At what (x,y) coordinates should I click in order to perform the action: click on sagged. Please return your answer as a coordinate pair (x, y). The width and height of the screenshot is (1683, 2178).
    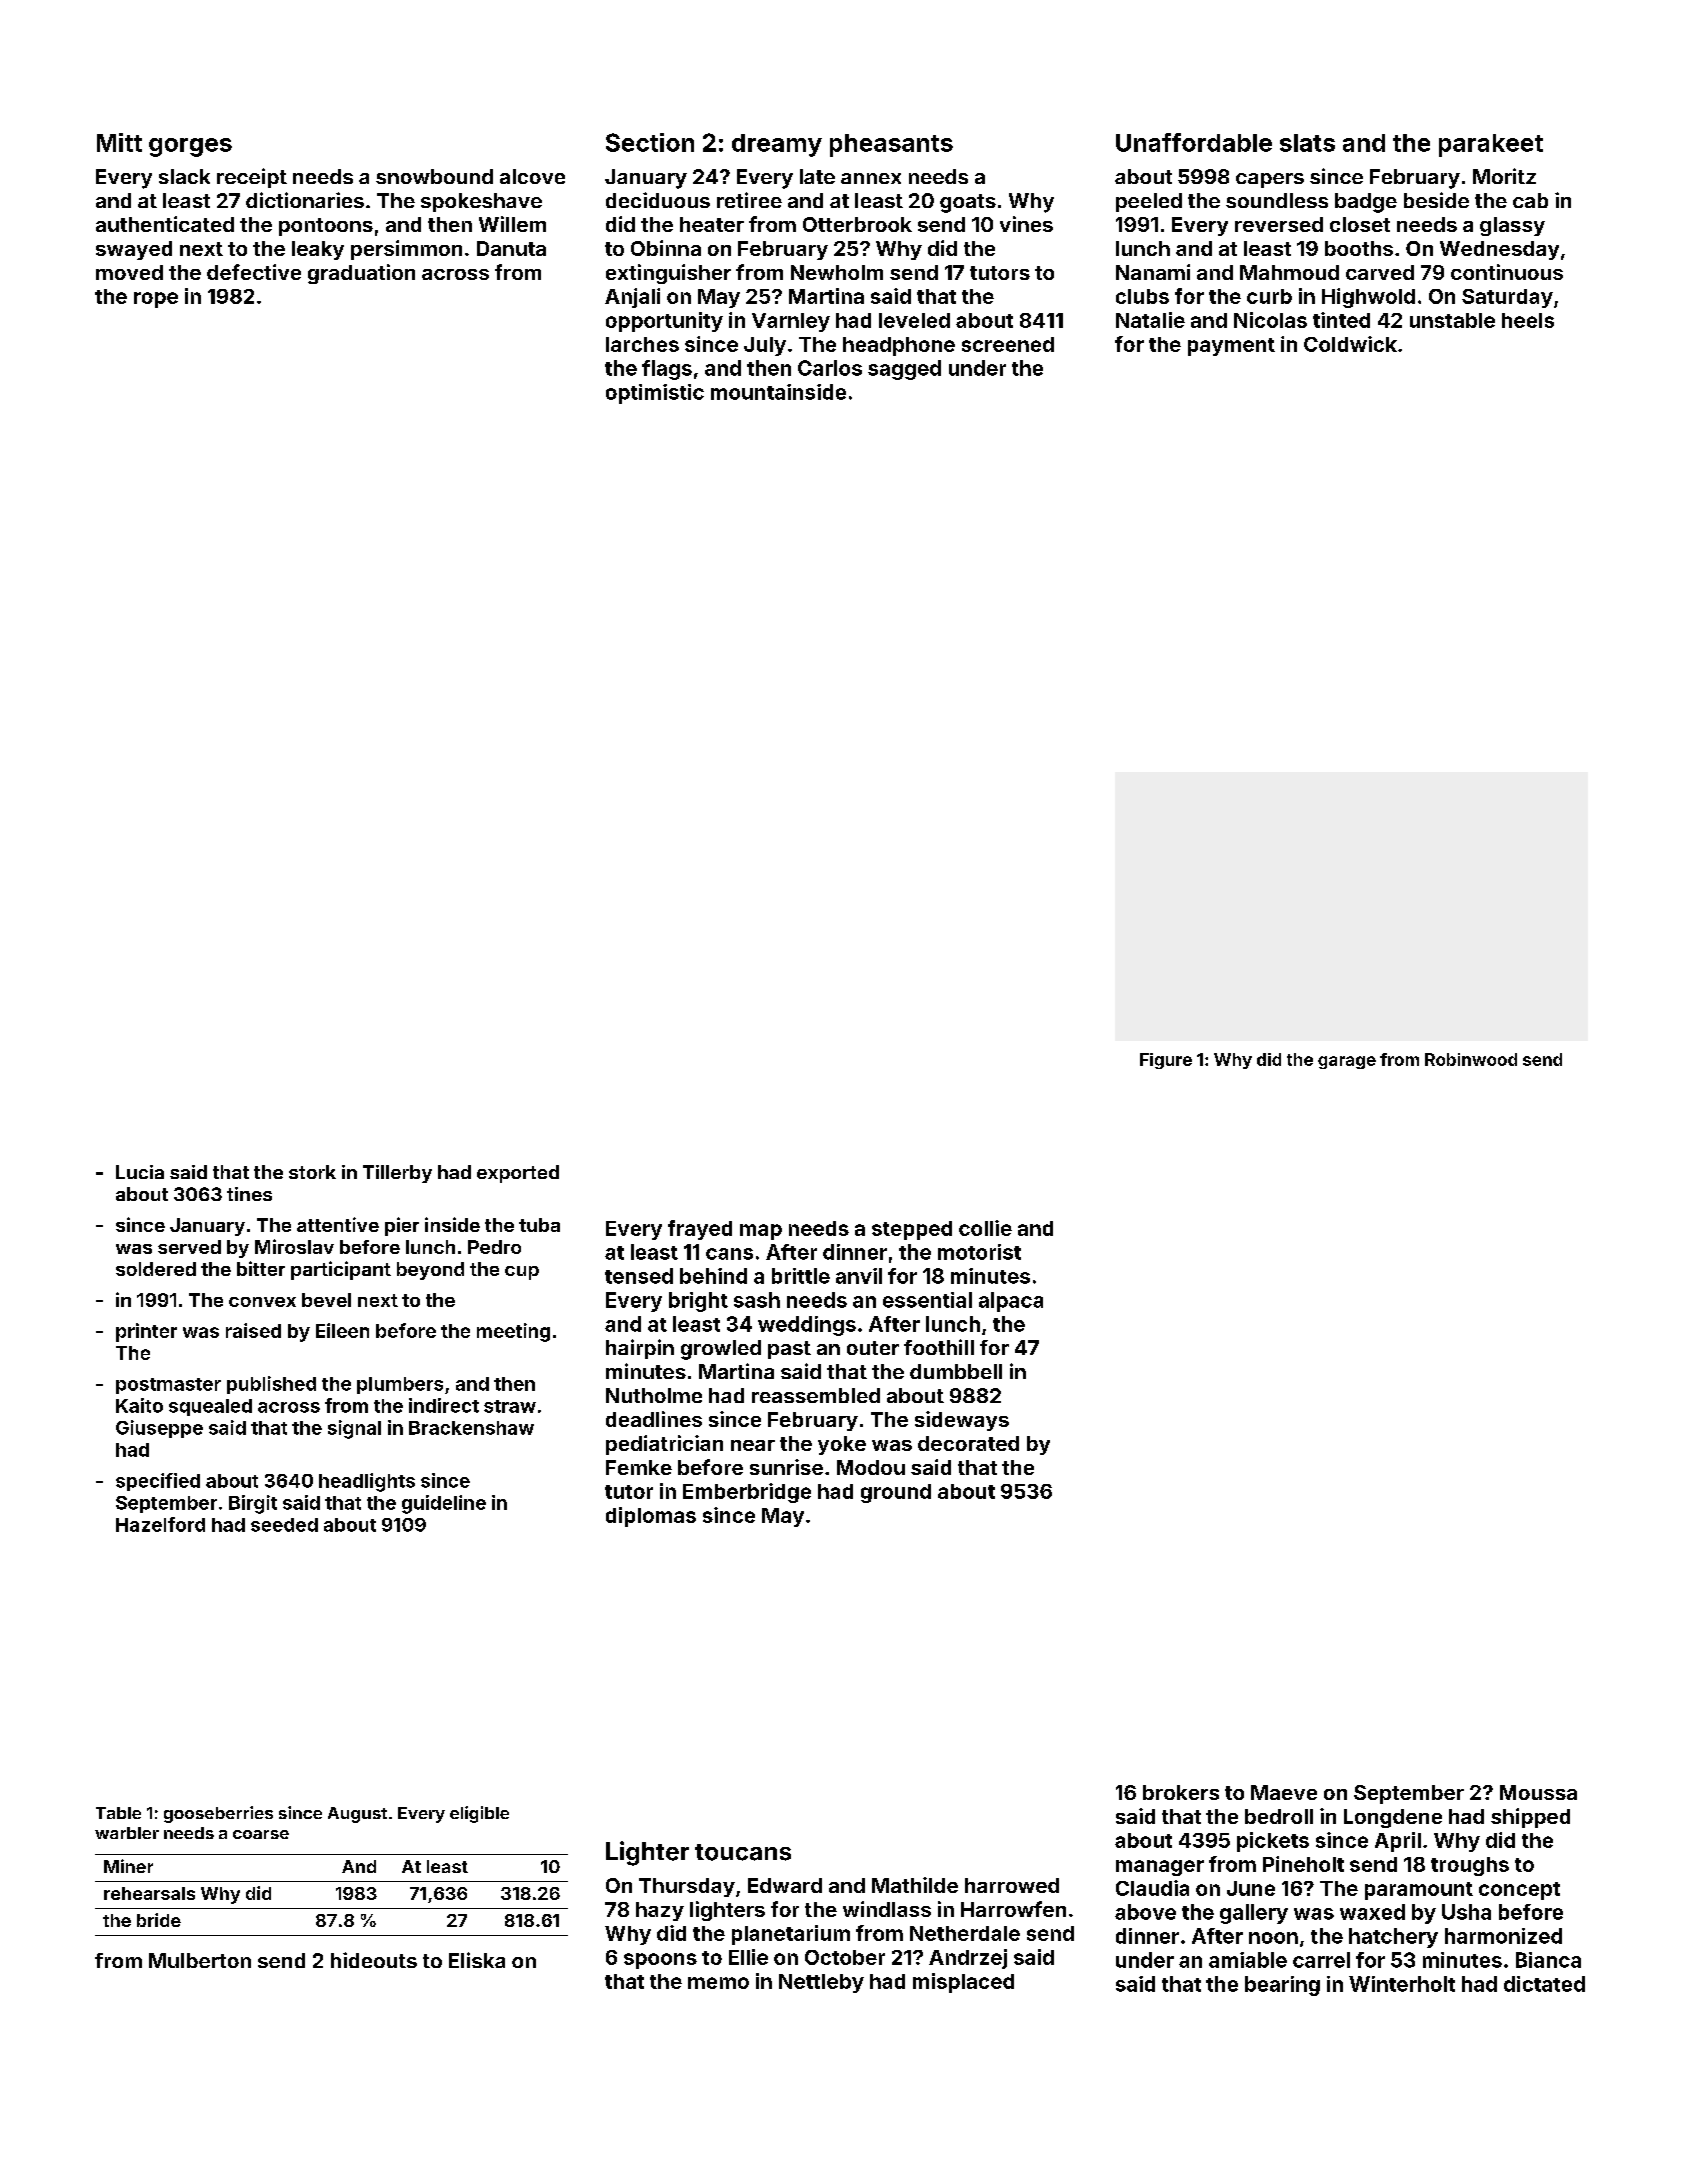
    Looking at the image, I should click on (904, 370).
